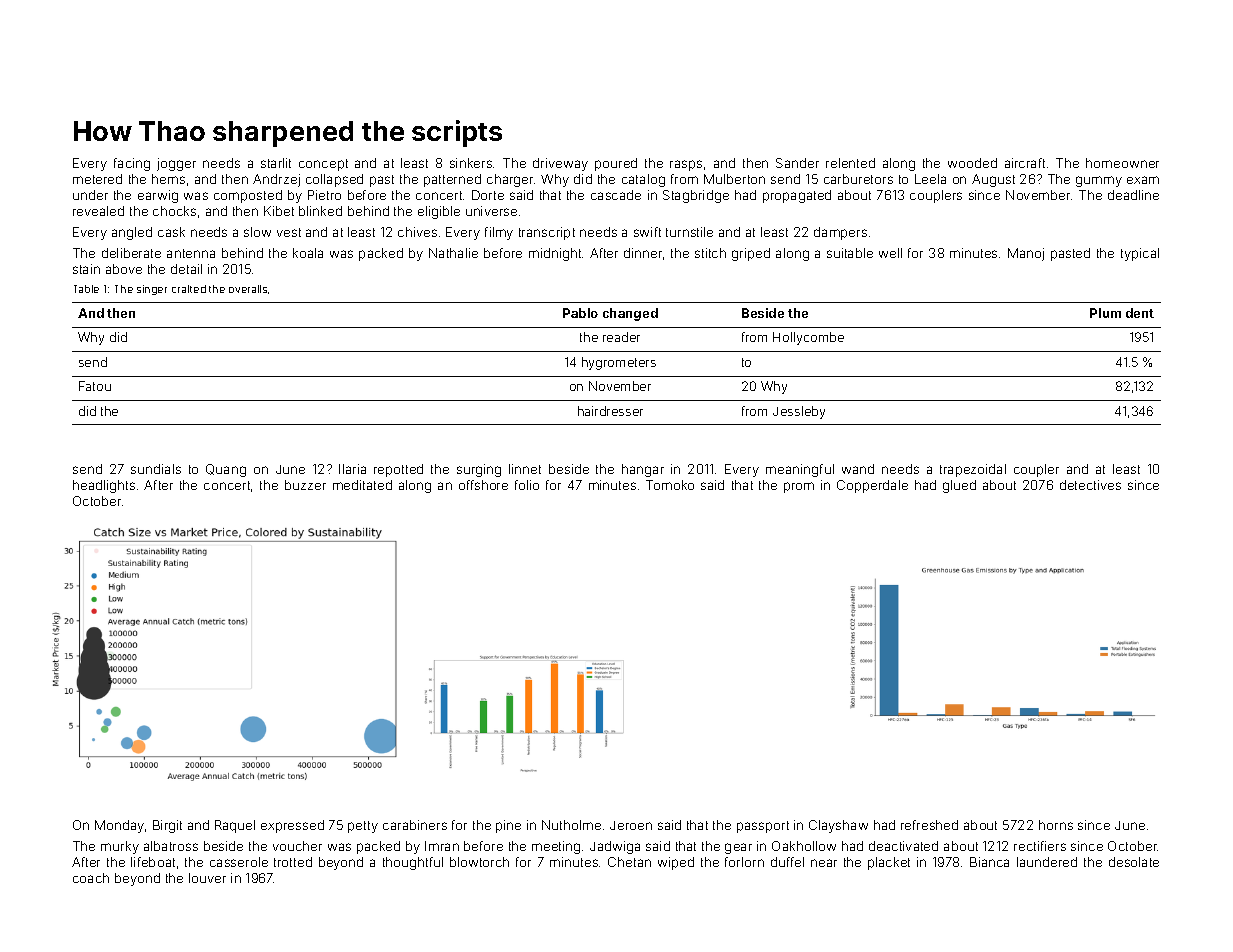  I want to click on detectives, so click(1090, 485).
